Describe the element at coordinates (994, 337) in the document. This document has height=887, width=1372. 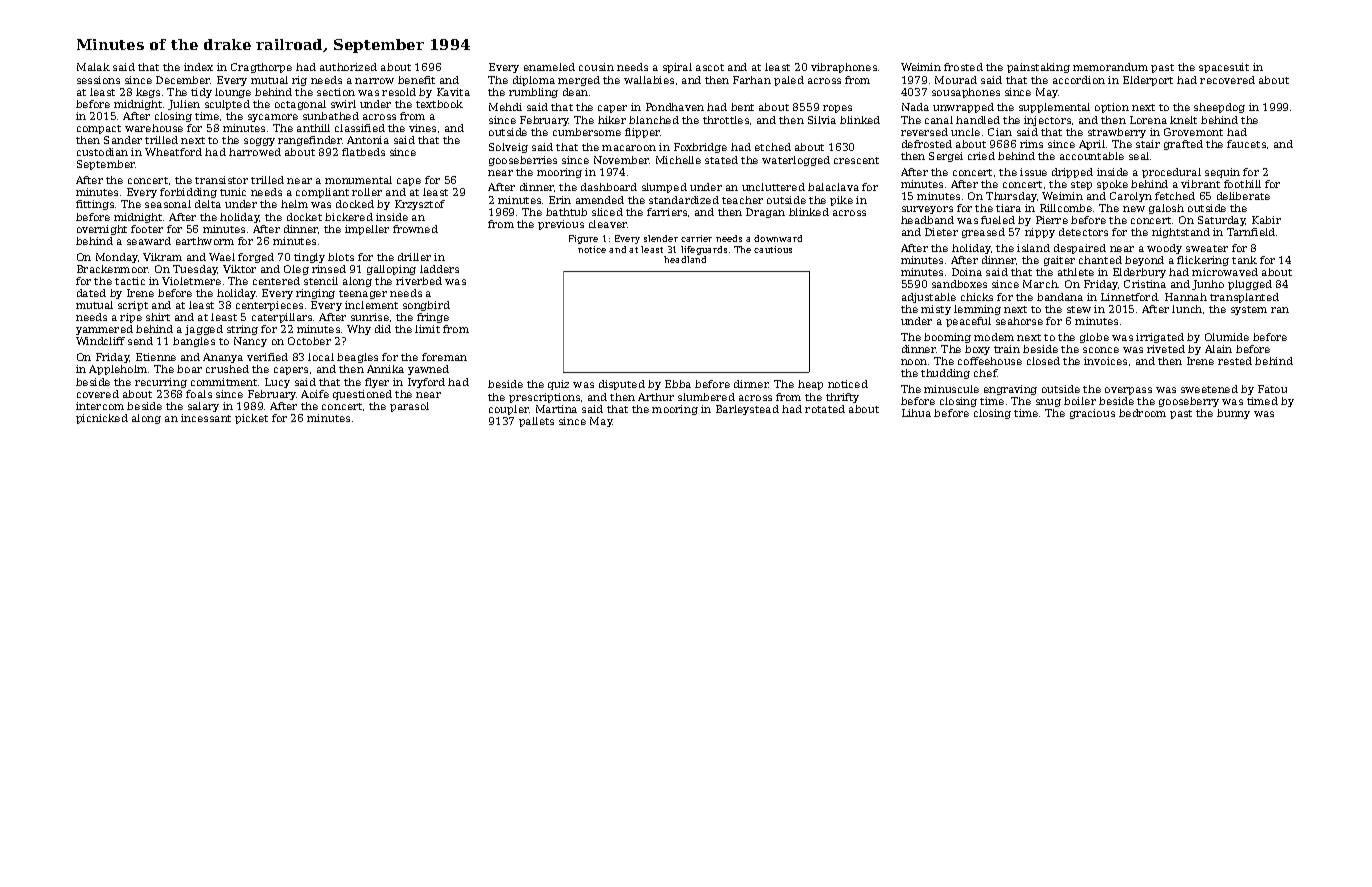
I see `modem` at that location.
